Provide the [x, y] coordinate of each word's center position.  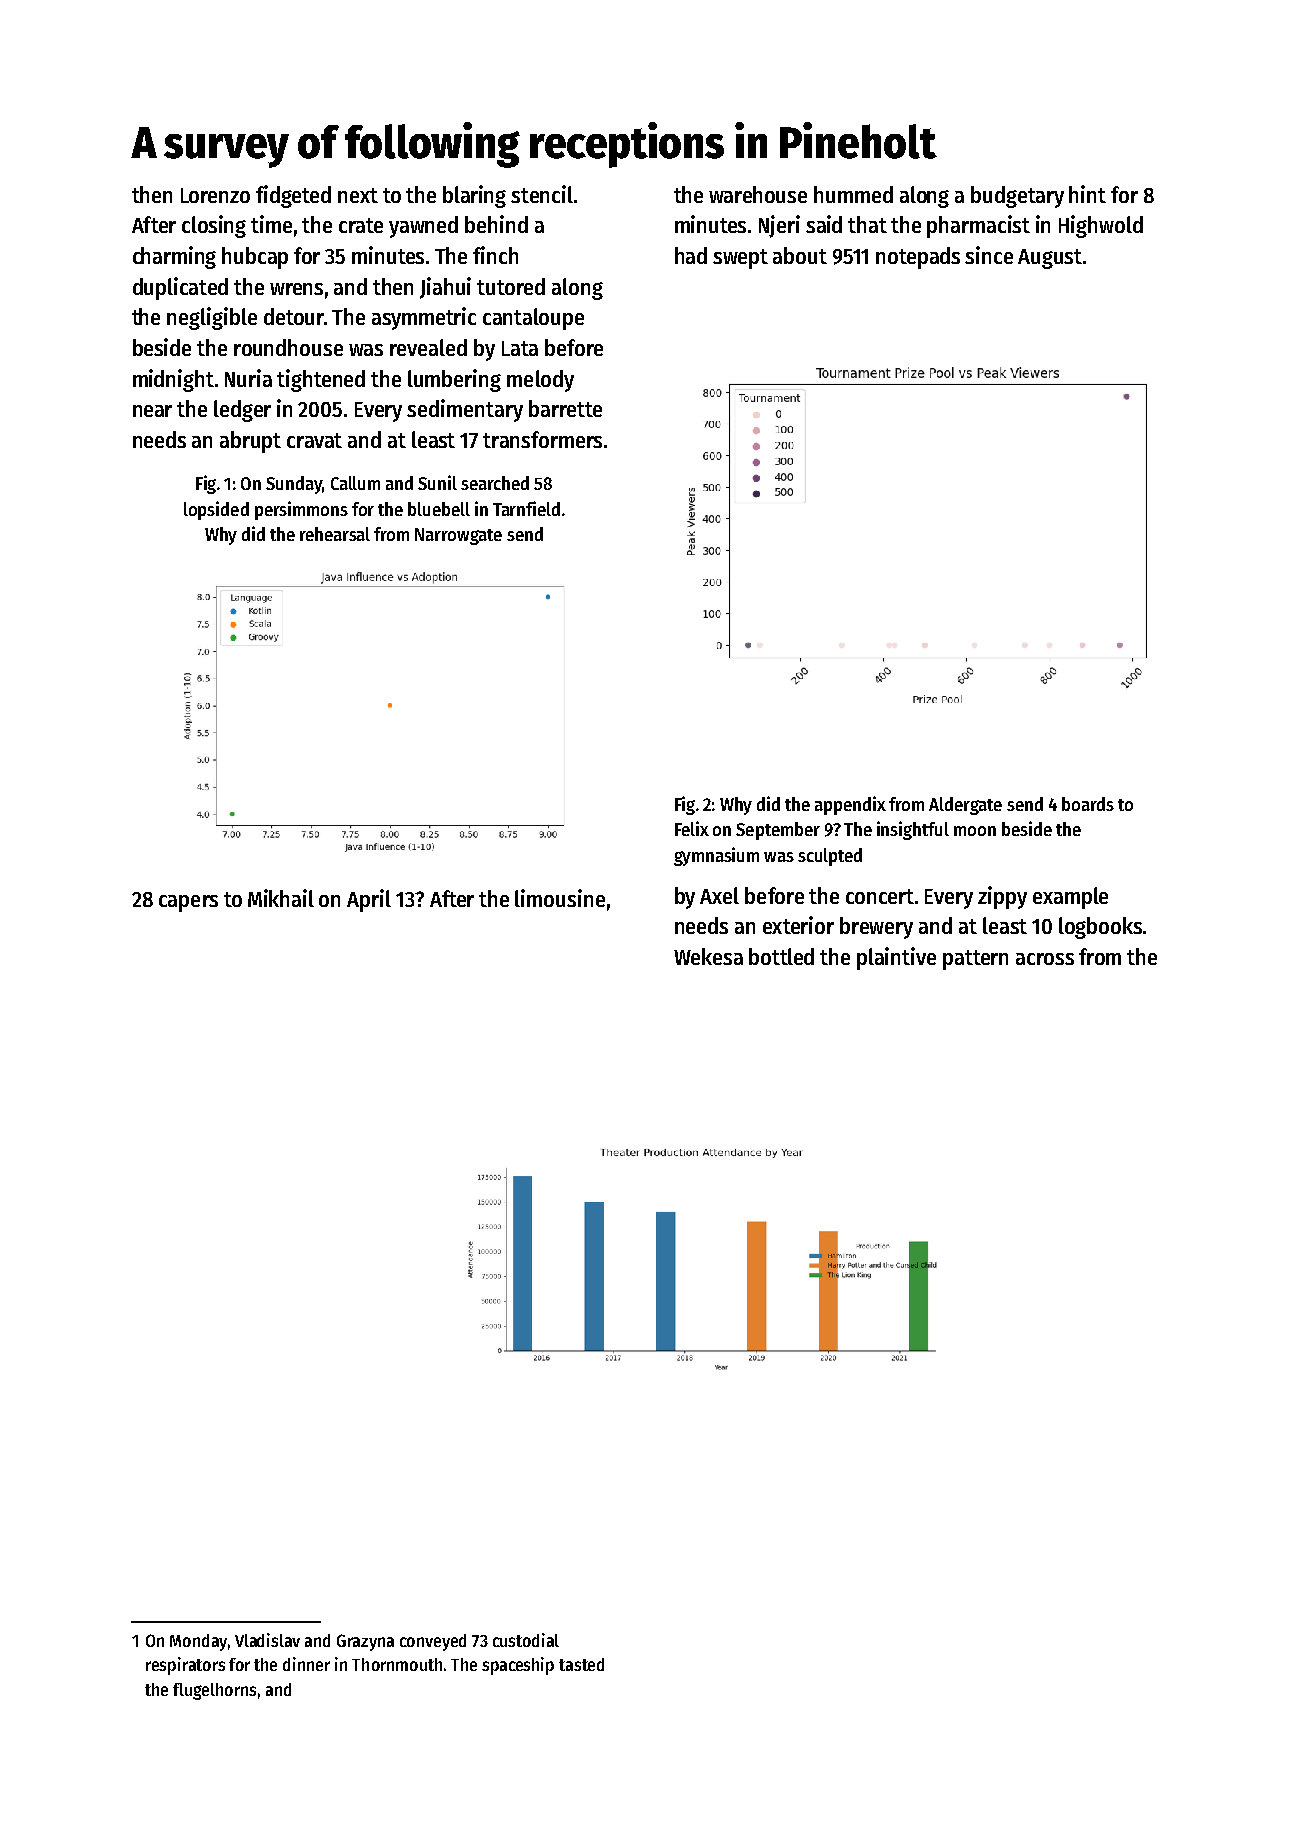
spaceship [518, 1666]
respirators [185, 1666]
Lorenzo [215, 195]
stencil [542, 194]
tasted [581, 1664]
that [867, 224]
